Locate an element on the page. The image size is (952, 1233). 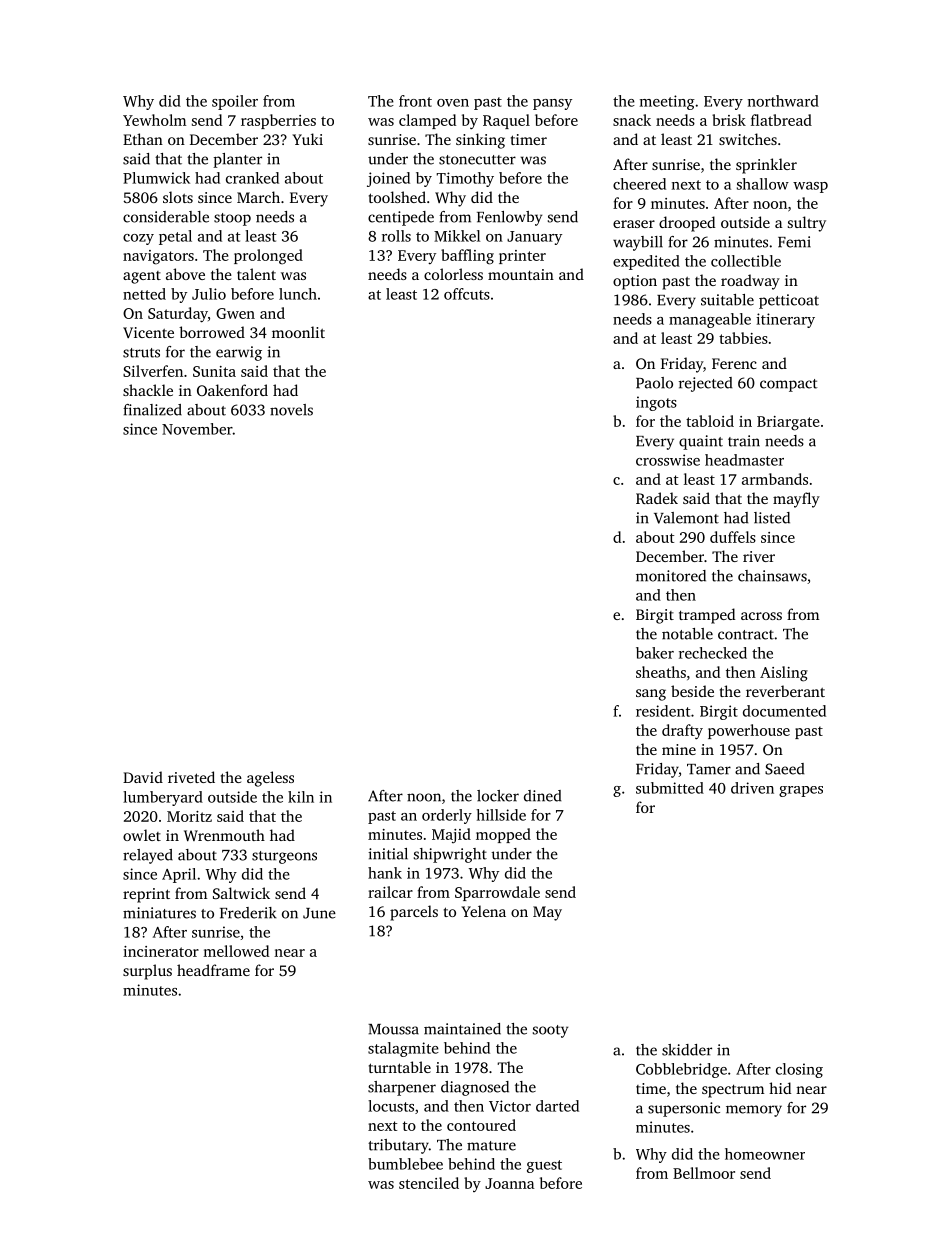
planter is located at coordinates (237, 160).
